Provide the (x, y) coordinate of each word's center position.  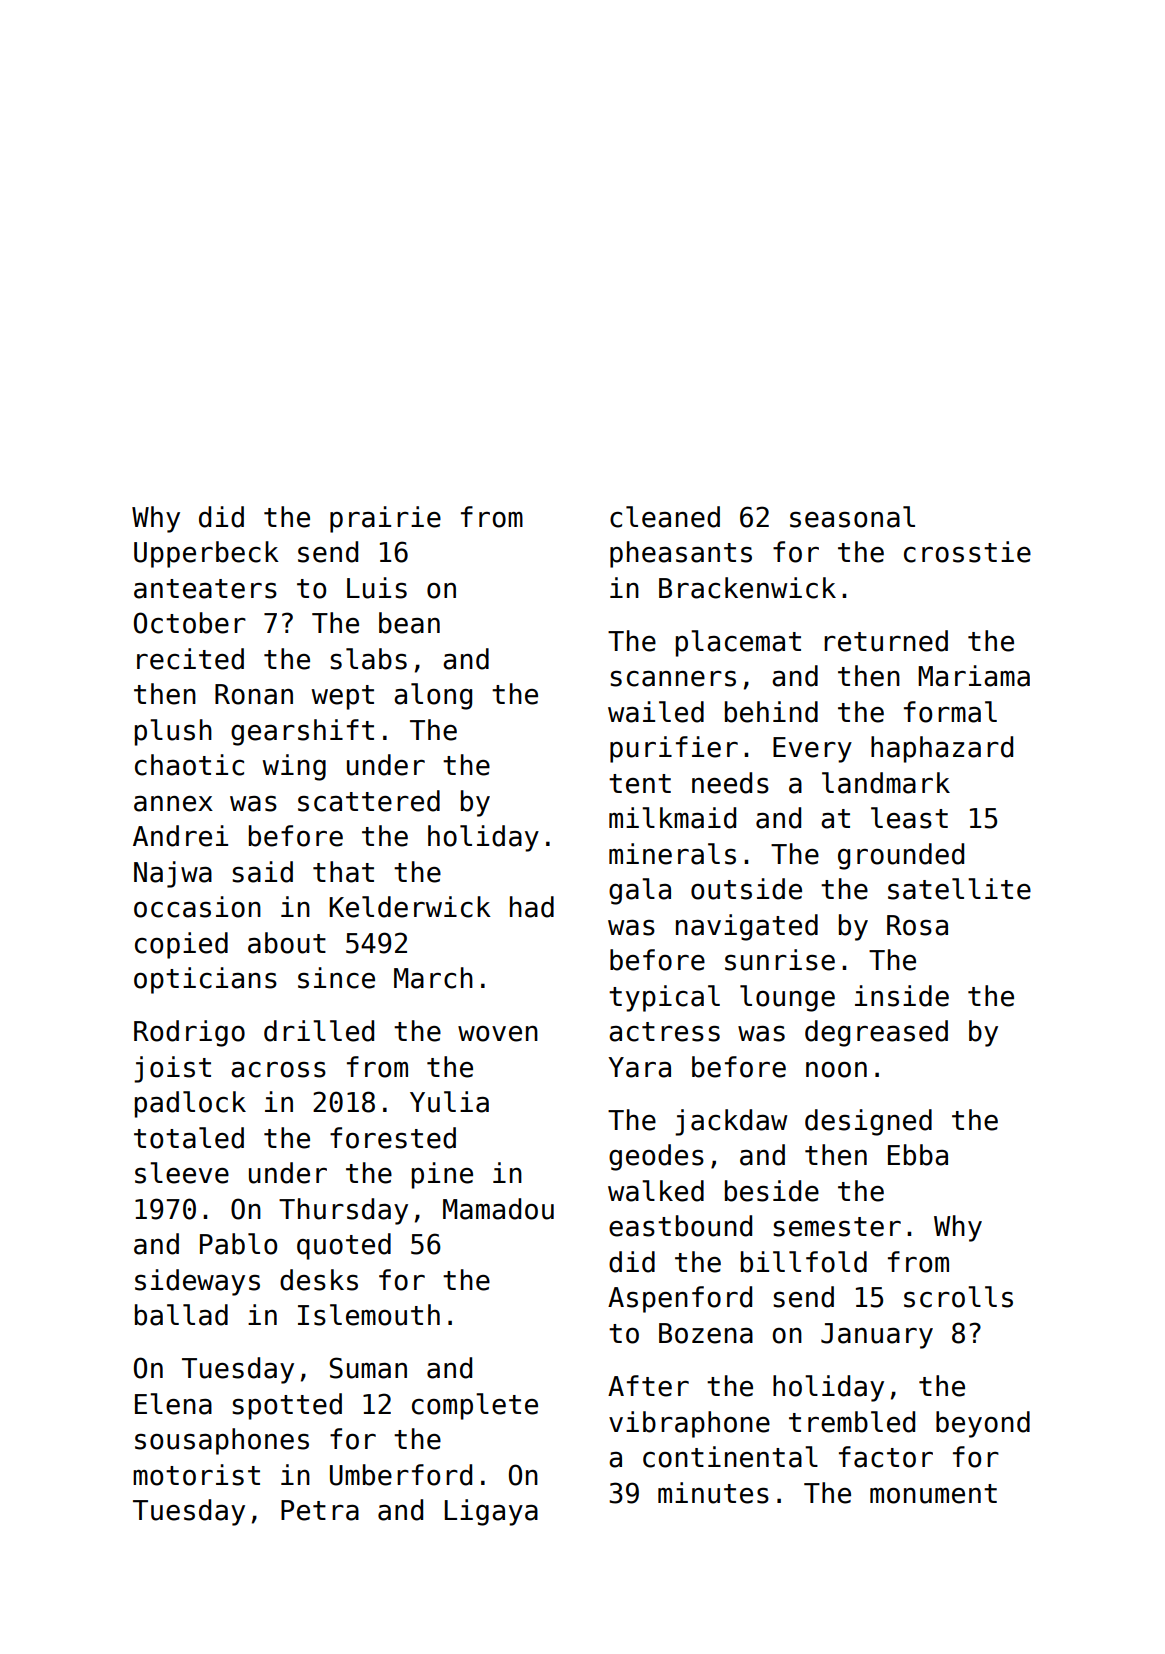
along (433, 696)
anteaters (205, 589)
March (433, 978)
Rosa (917, 925)
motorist (196, 1475)
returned (886, 641)
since (336, 978)
